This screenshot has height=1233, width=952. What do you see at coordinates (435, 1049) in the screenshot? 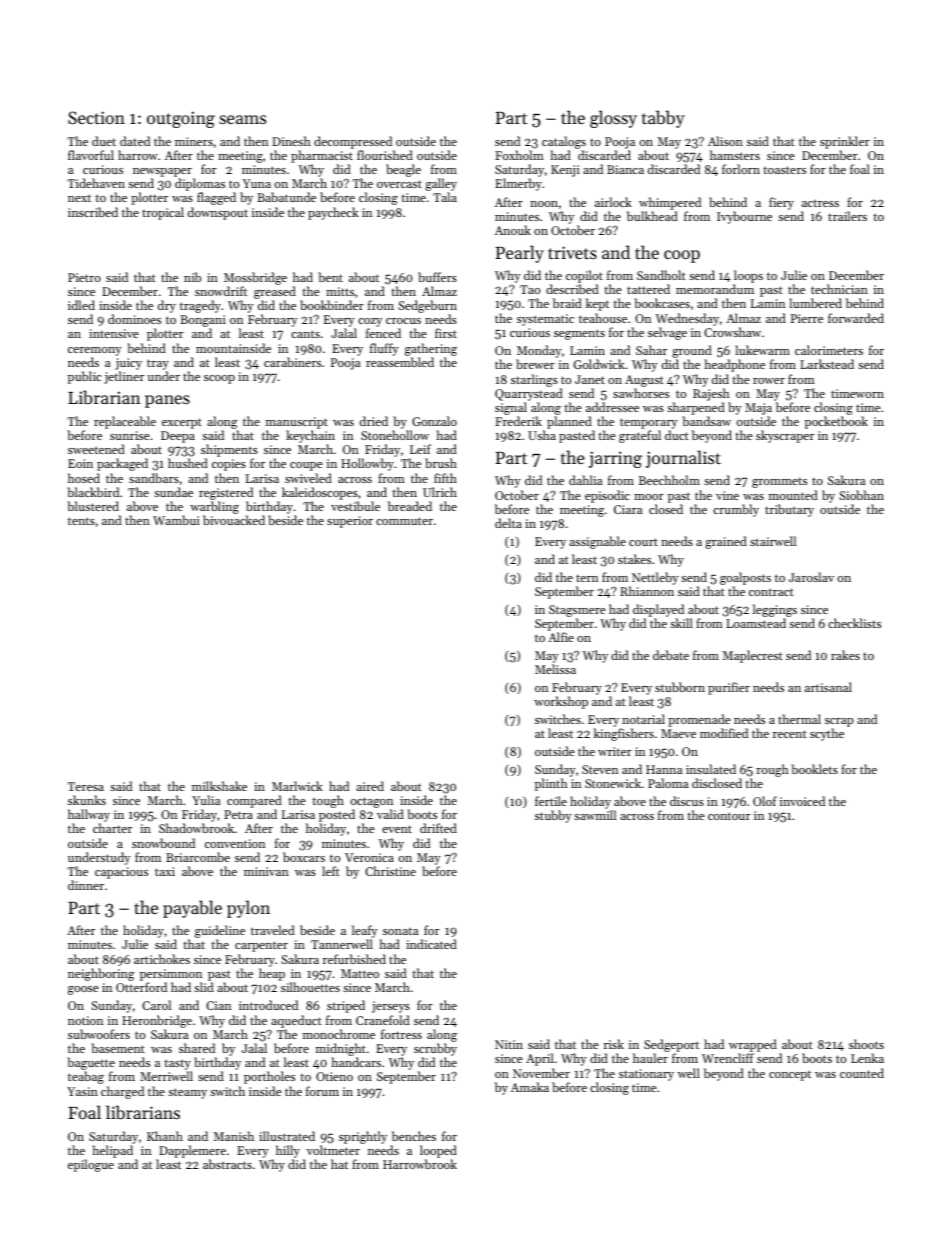
I see `scrubby` at bounding box center [435, 1049].
